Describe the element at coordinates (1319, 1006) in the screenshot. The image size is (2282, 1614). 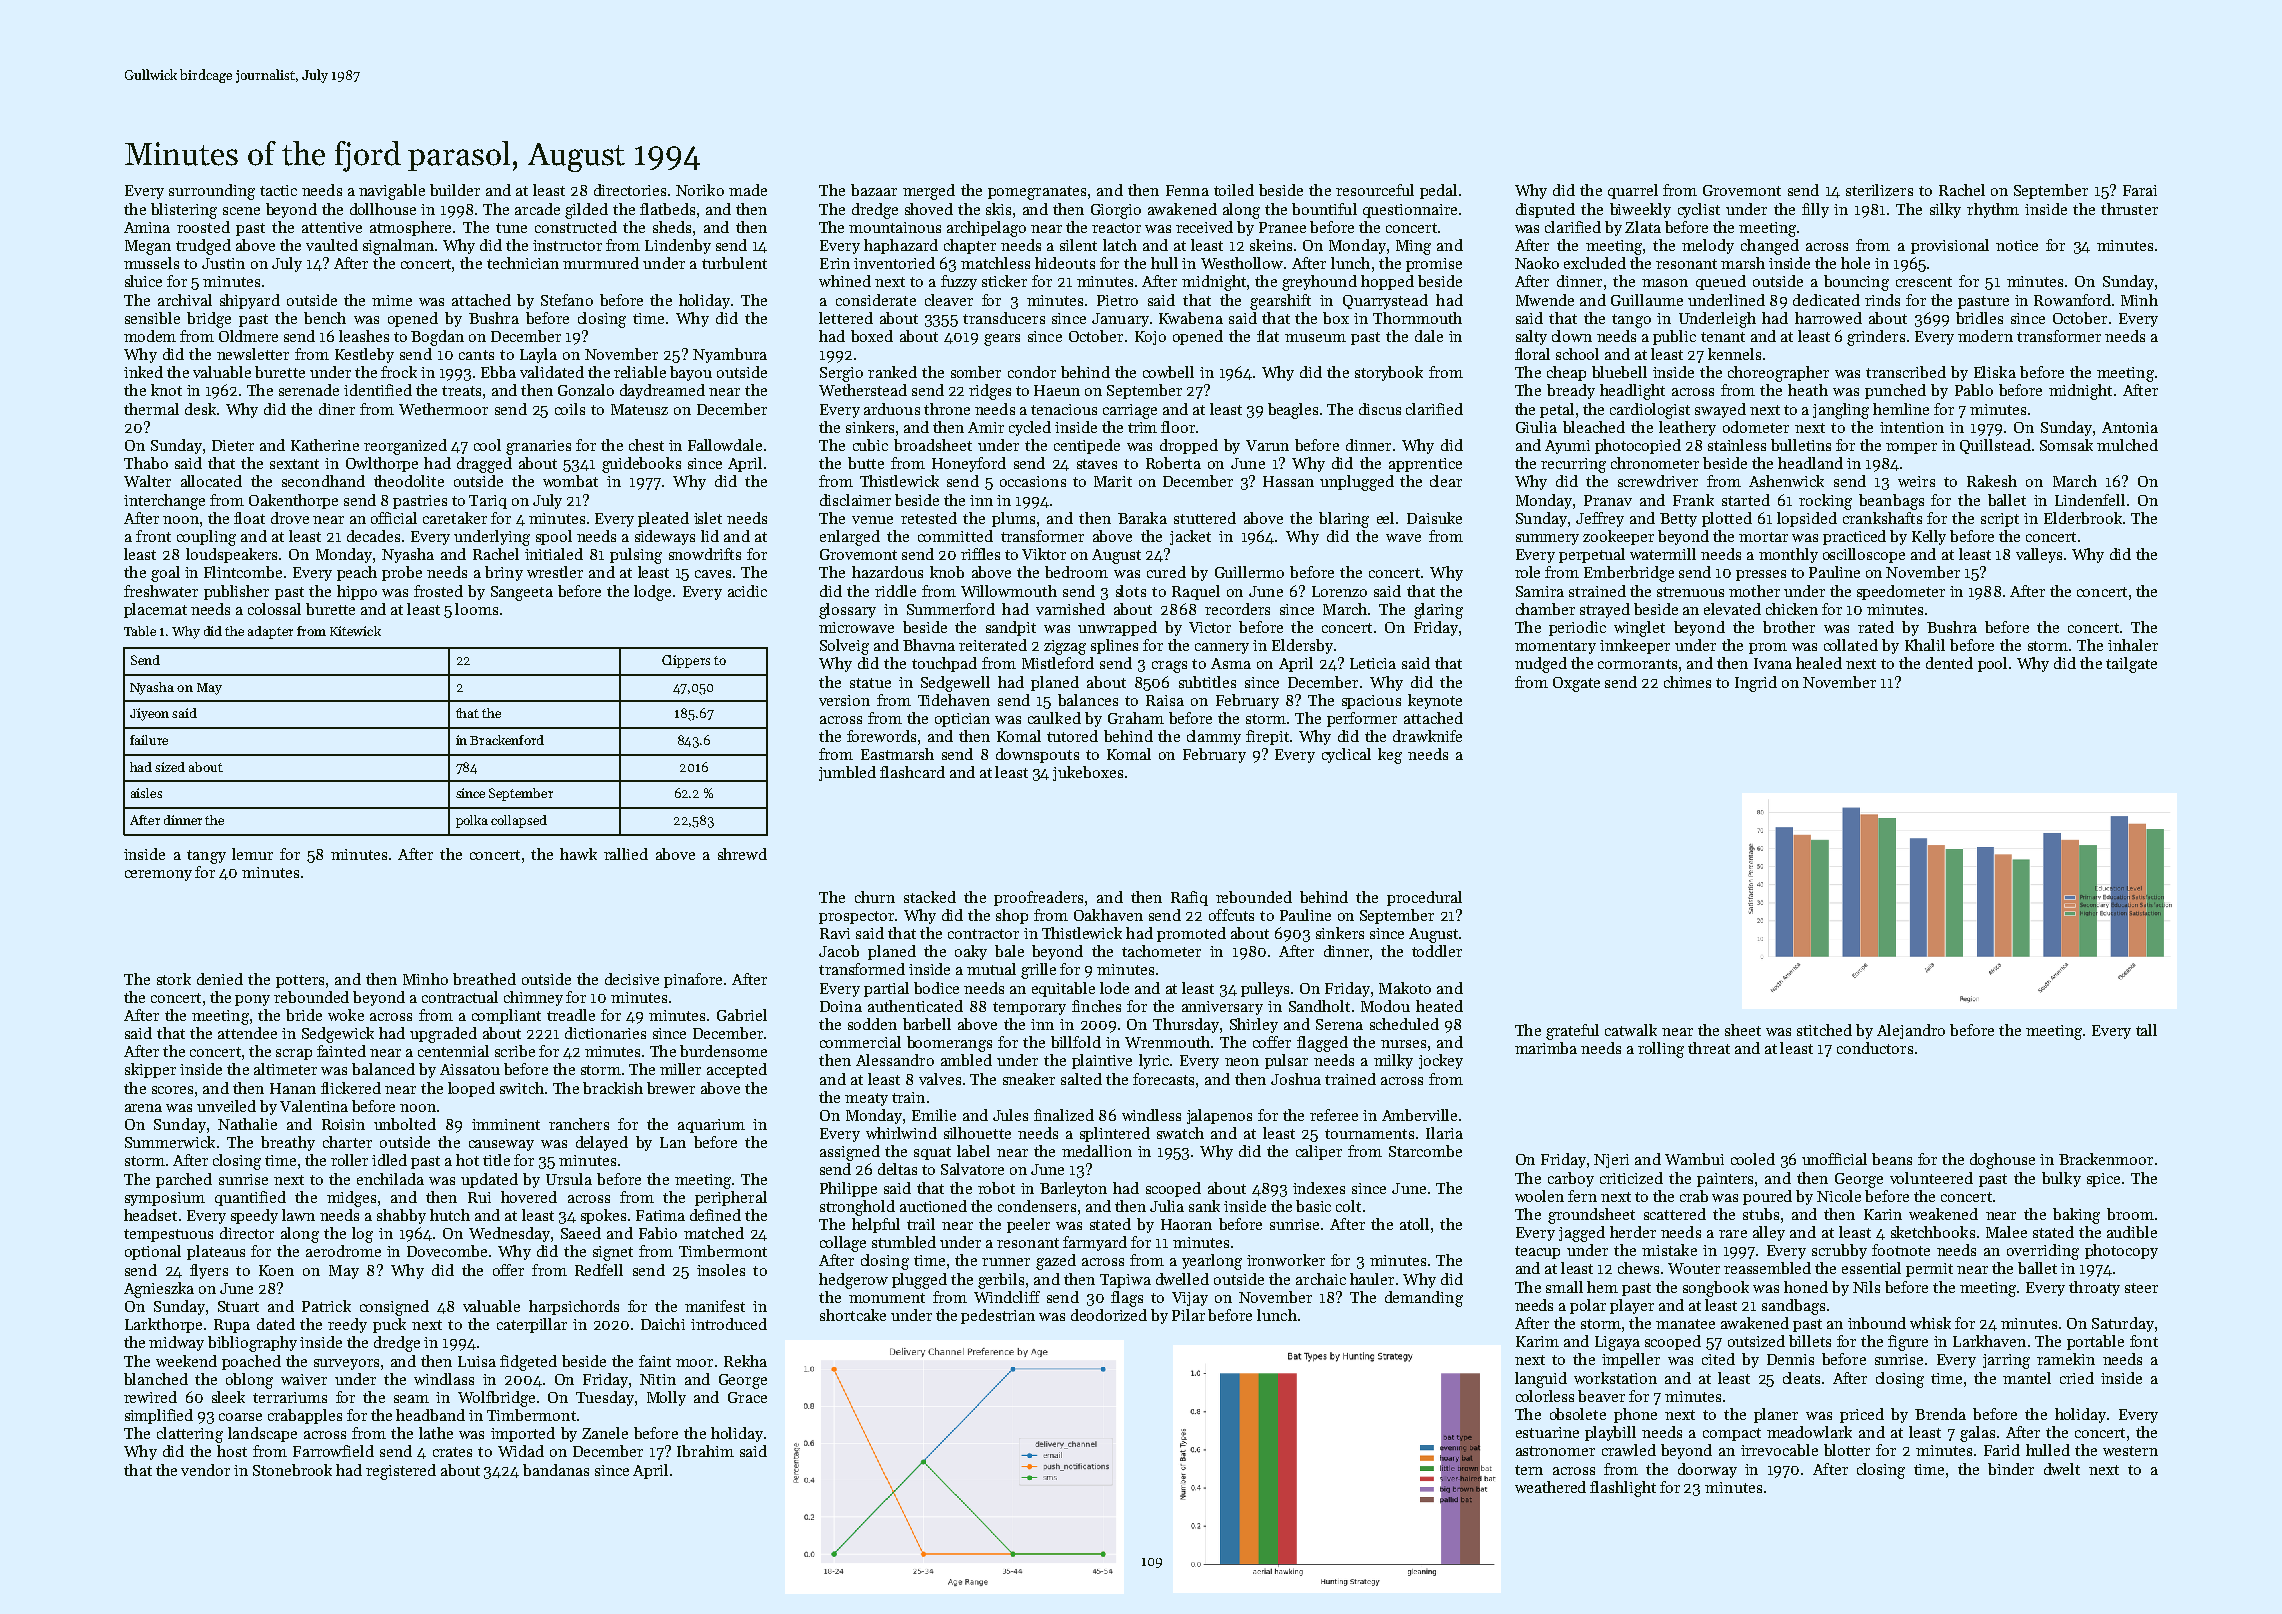
I see `Sandholt` at that location.
